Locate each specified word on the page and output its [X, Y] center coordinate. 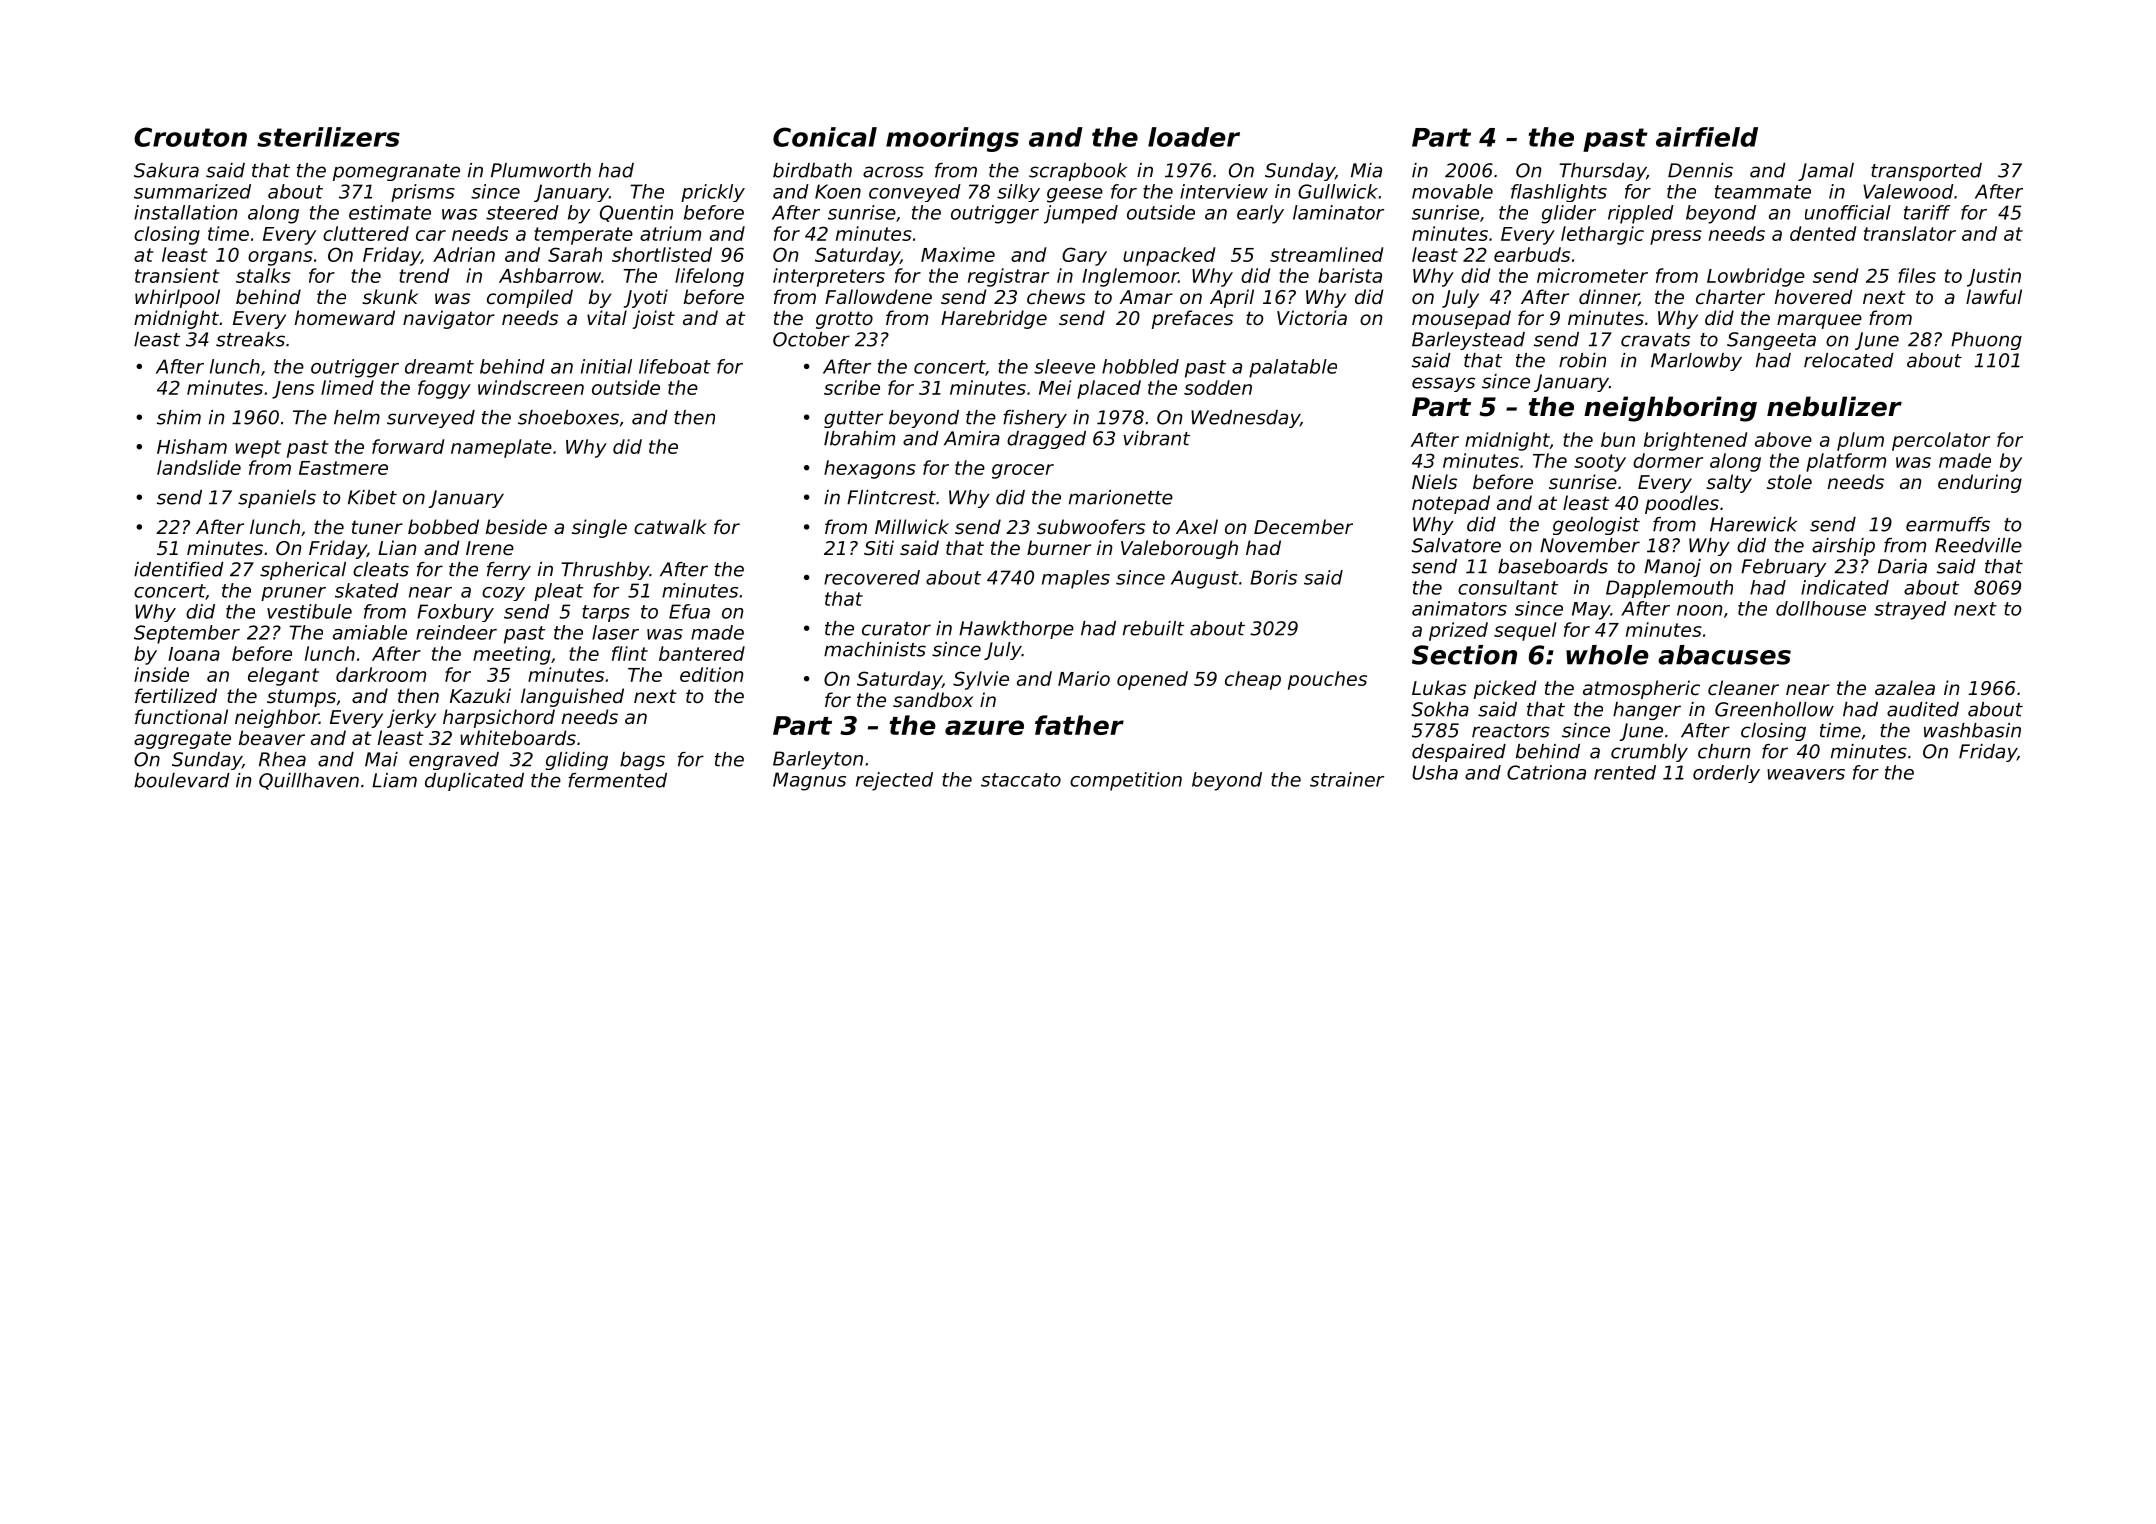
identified [179, 569]
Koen [838, 191]
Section [1464, 655]
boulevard [182, 780]
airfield [1707, 137]
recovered [872, 577]
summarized [192, 191]
